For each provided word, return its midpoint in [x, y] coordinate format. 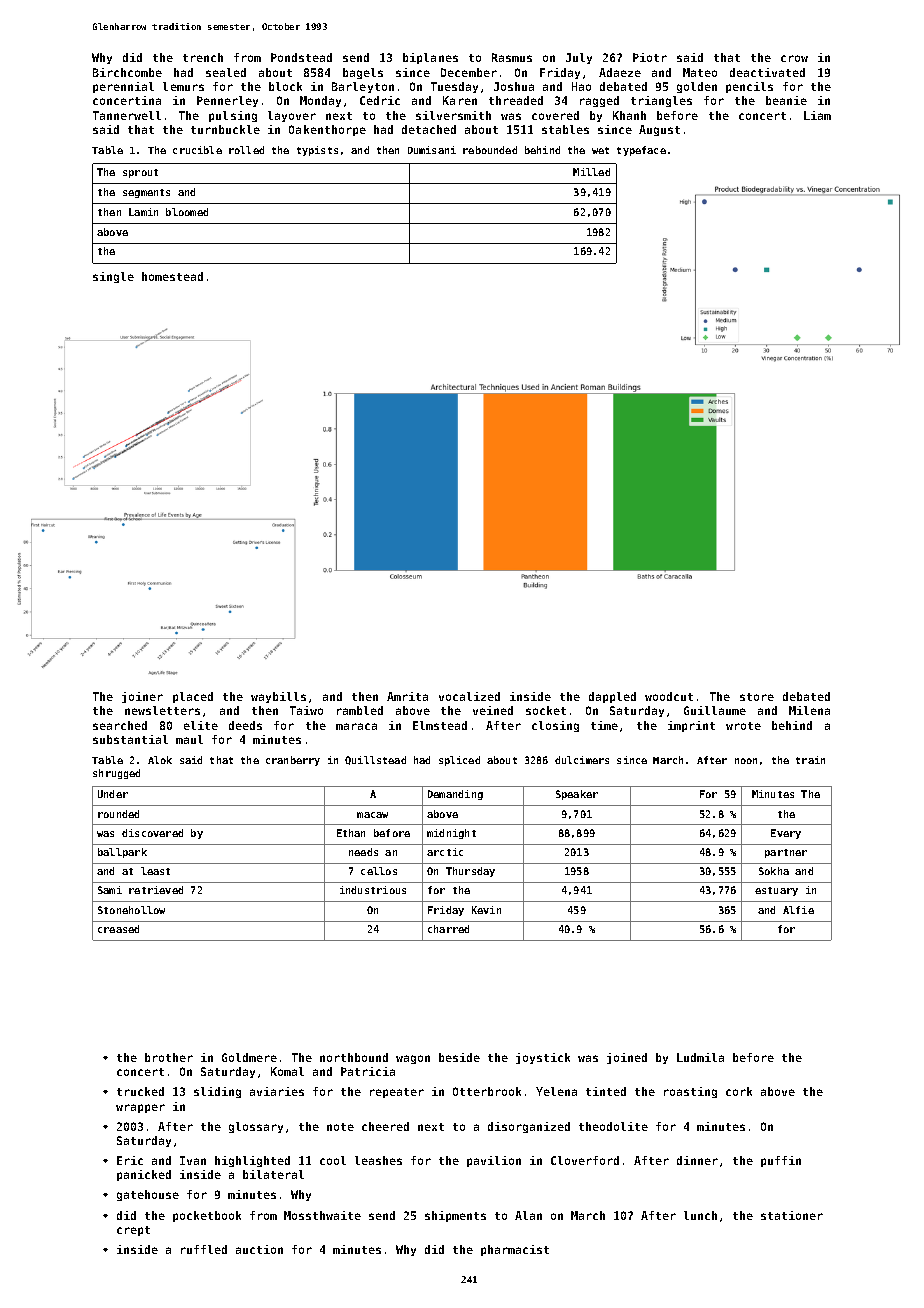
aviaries [277, 1091]
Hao [581, 86]
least [155, 871]
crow [794, 58]
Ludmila [700, 1057]
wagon [413, 1059]
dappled [612, 697]
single [113, 277]
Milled [591, 172]
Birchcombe [127, 72]
